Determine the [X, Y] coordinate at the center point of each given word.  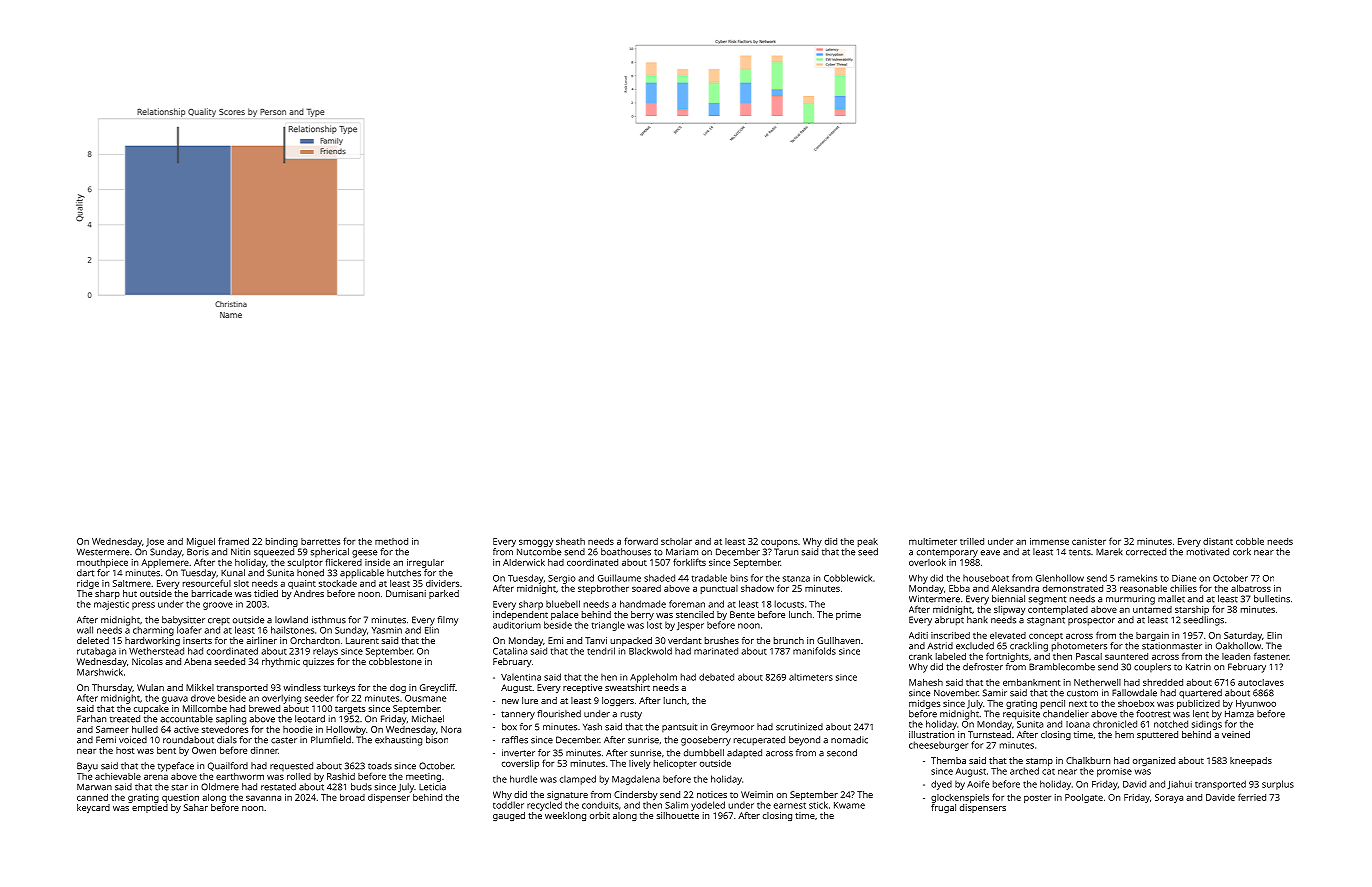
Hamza [1239, 714]
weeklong [565, 816]
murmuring [1130, 600]
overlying [281, 699]
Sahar [196, 807]
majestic [111, 605]
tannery [518, 715]
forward [641, 541]
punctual [719, 589]
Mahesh [926, 682]
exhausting [398, 741]
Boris [198, 552]
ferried [1252, 797]
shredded [1163, 682]
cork [1242, 552]
